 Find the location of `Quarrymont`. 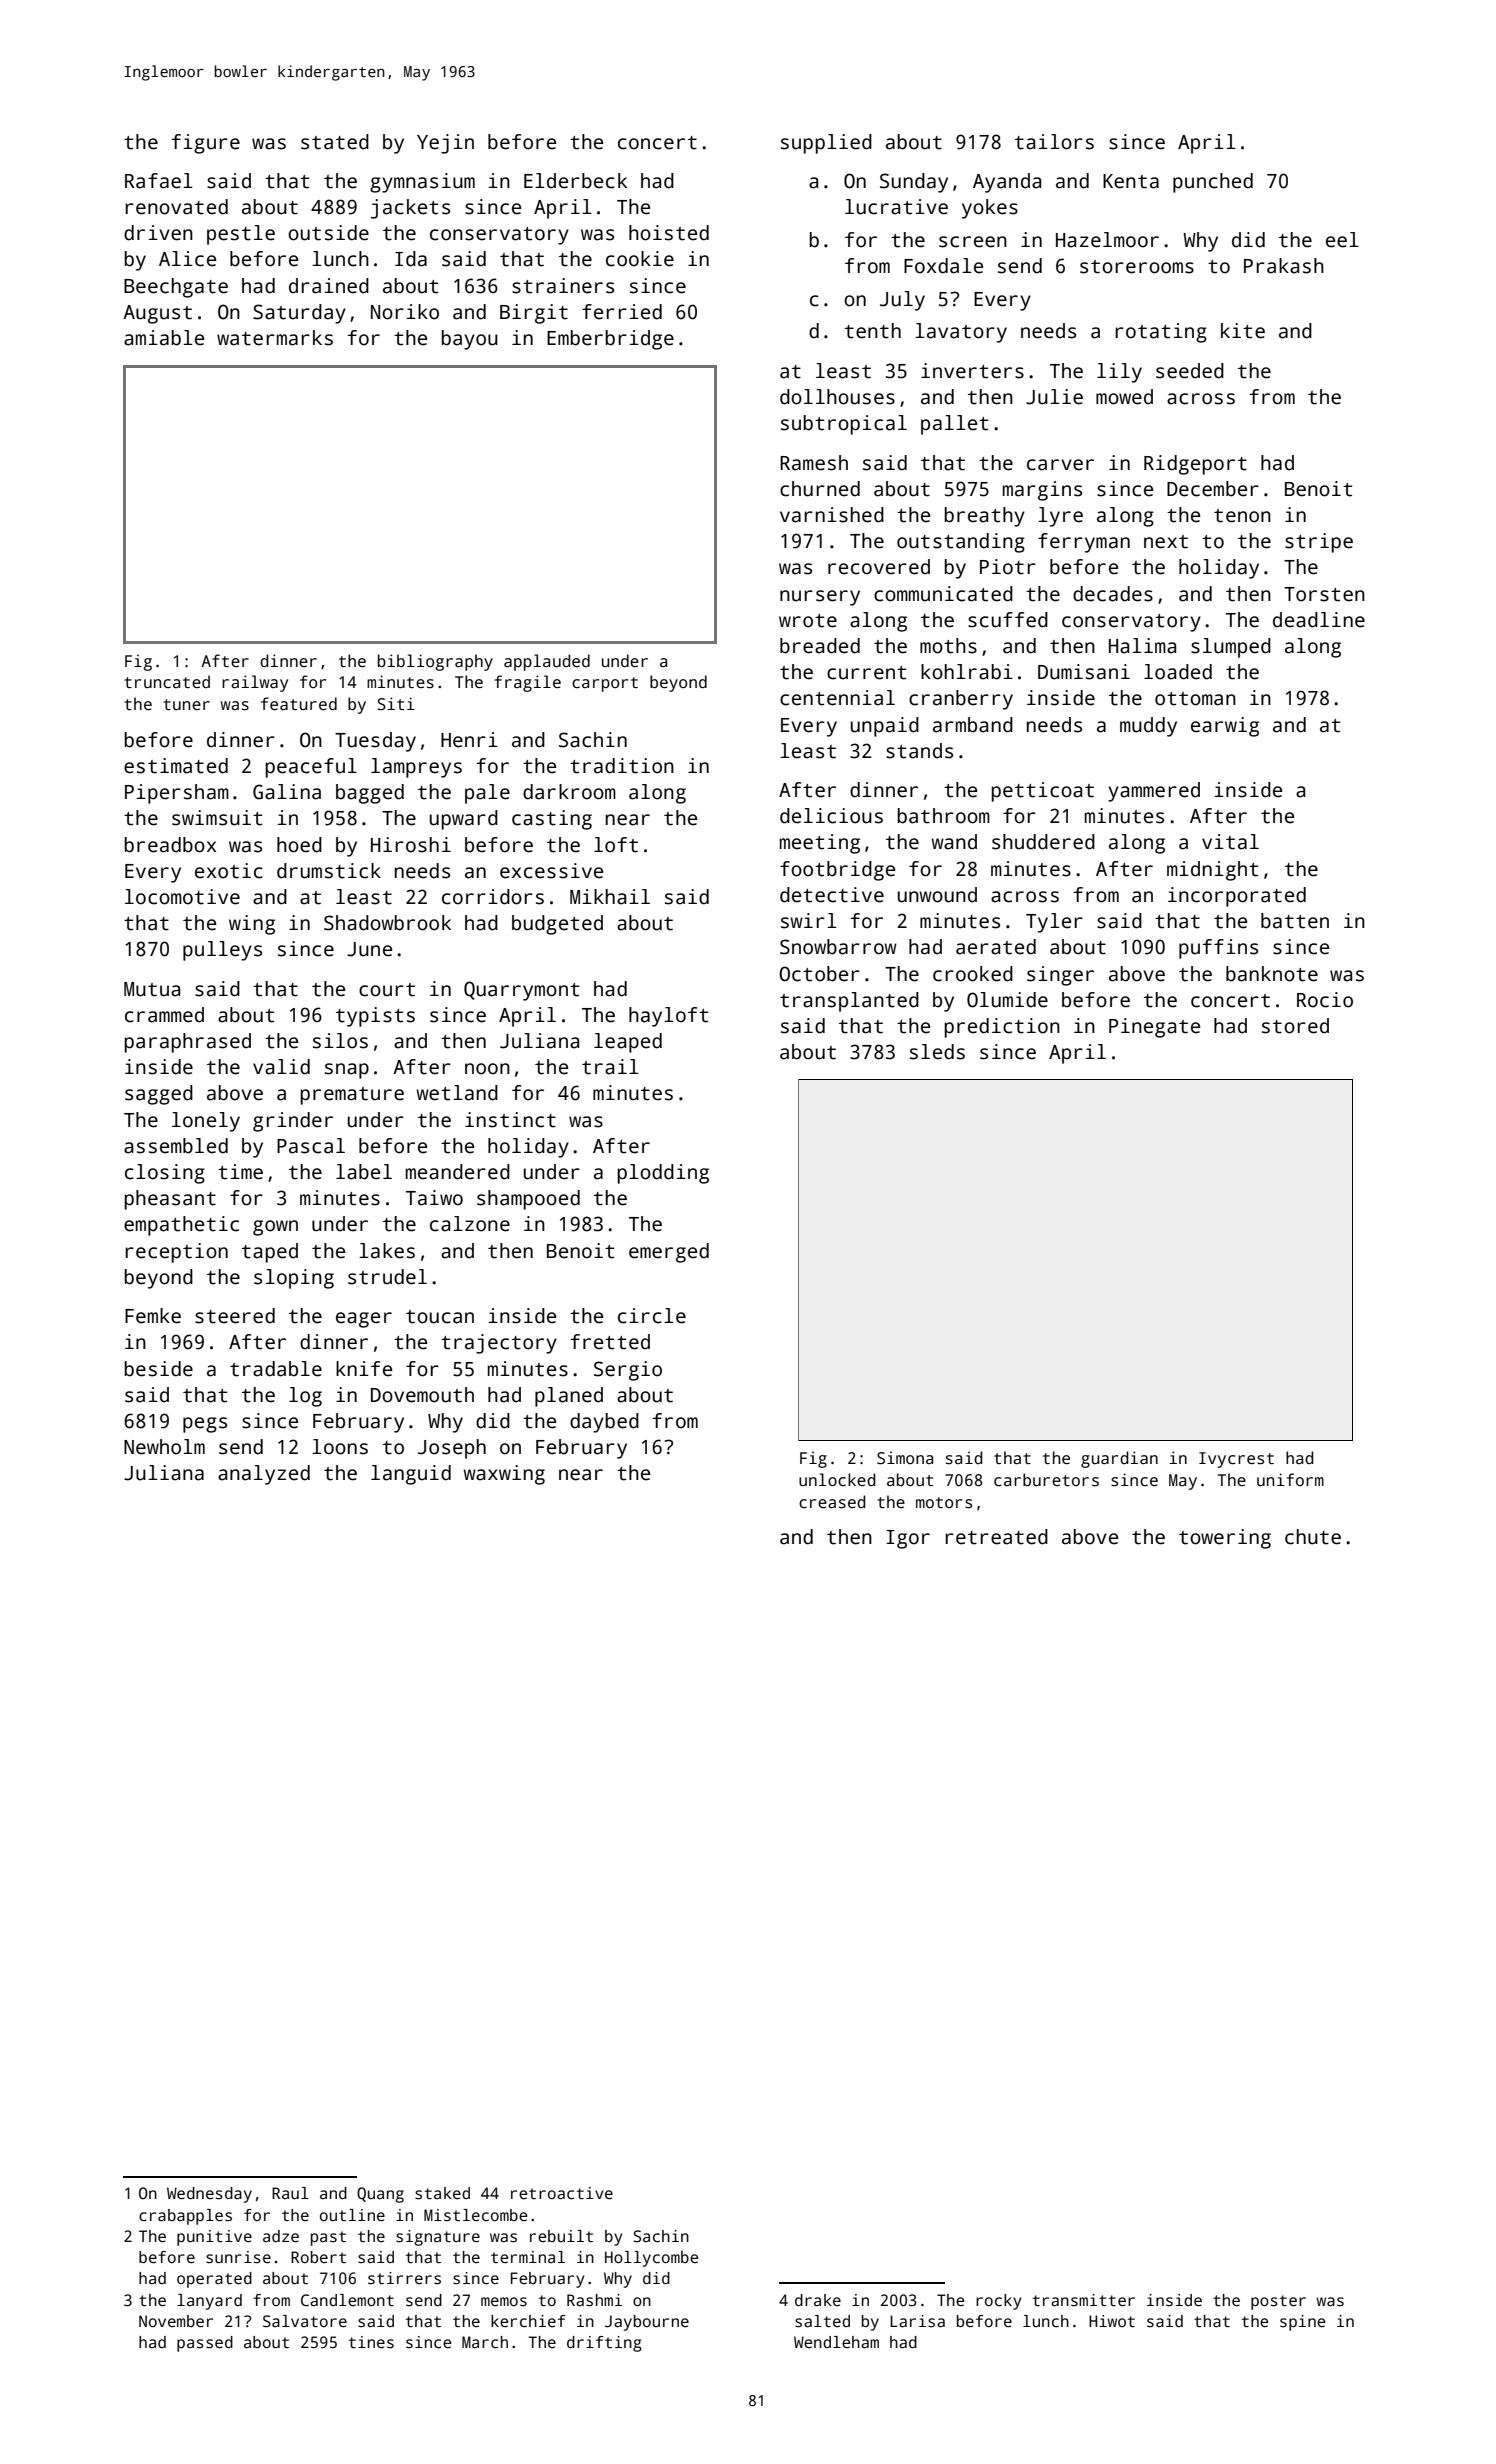

Quarrymont is located at coordinates (521, 991).
